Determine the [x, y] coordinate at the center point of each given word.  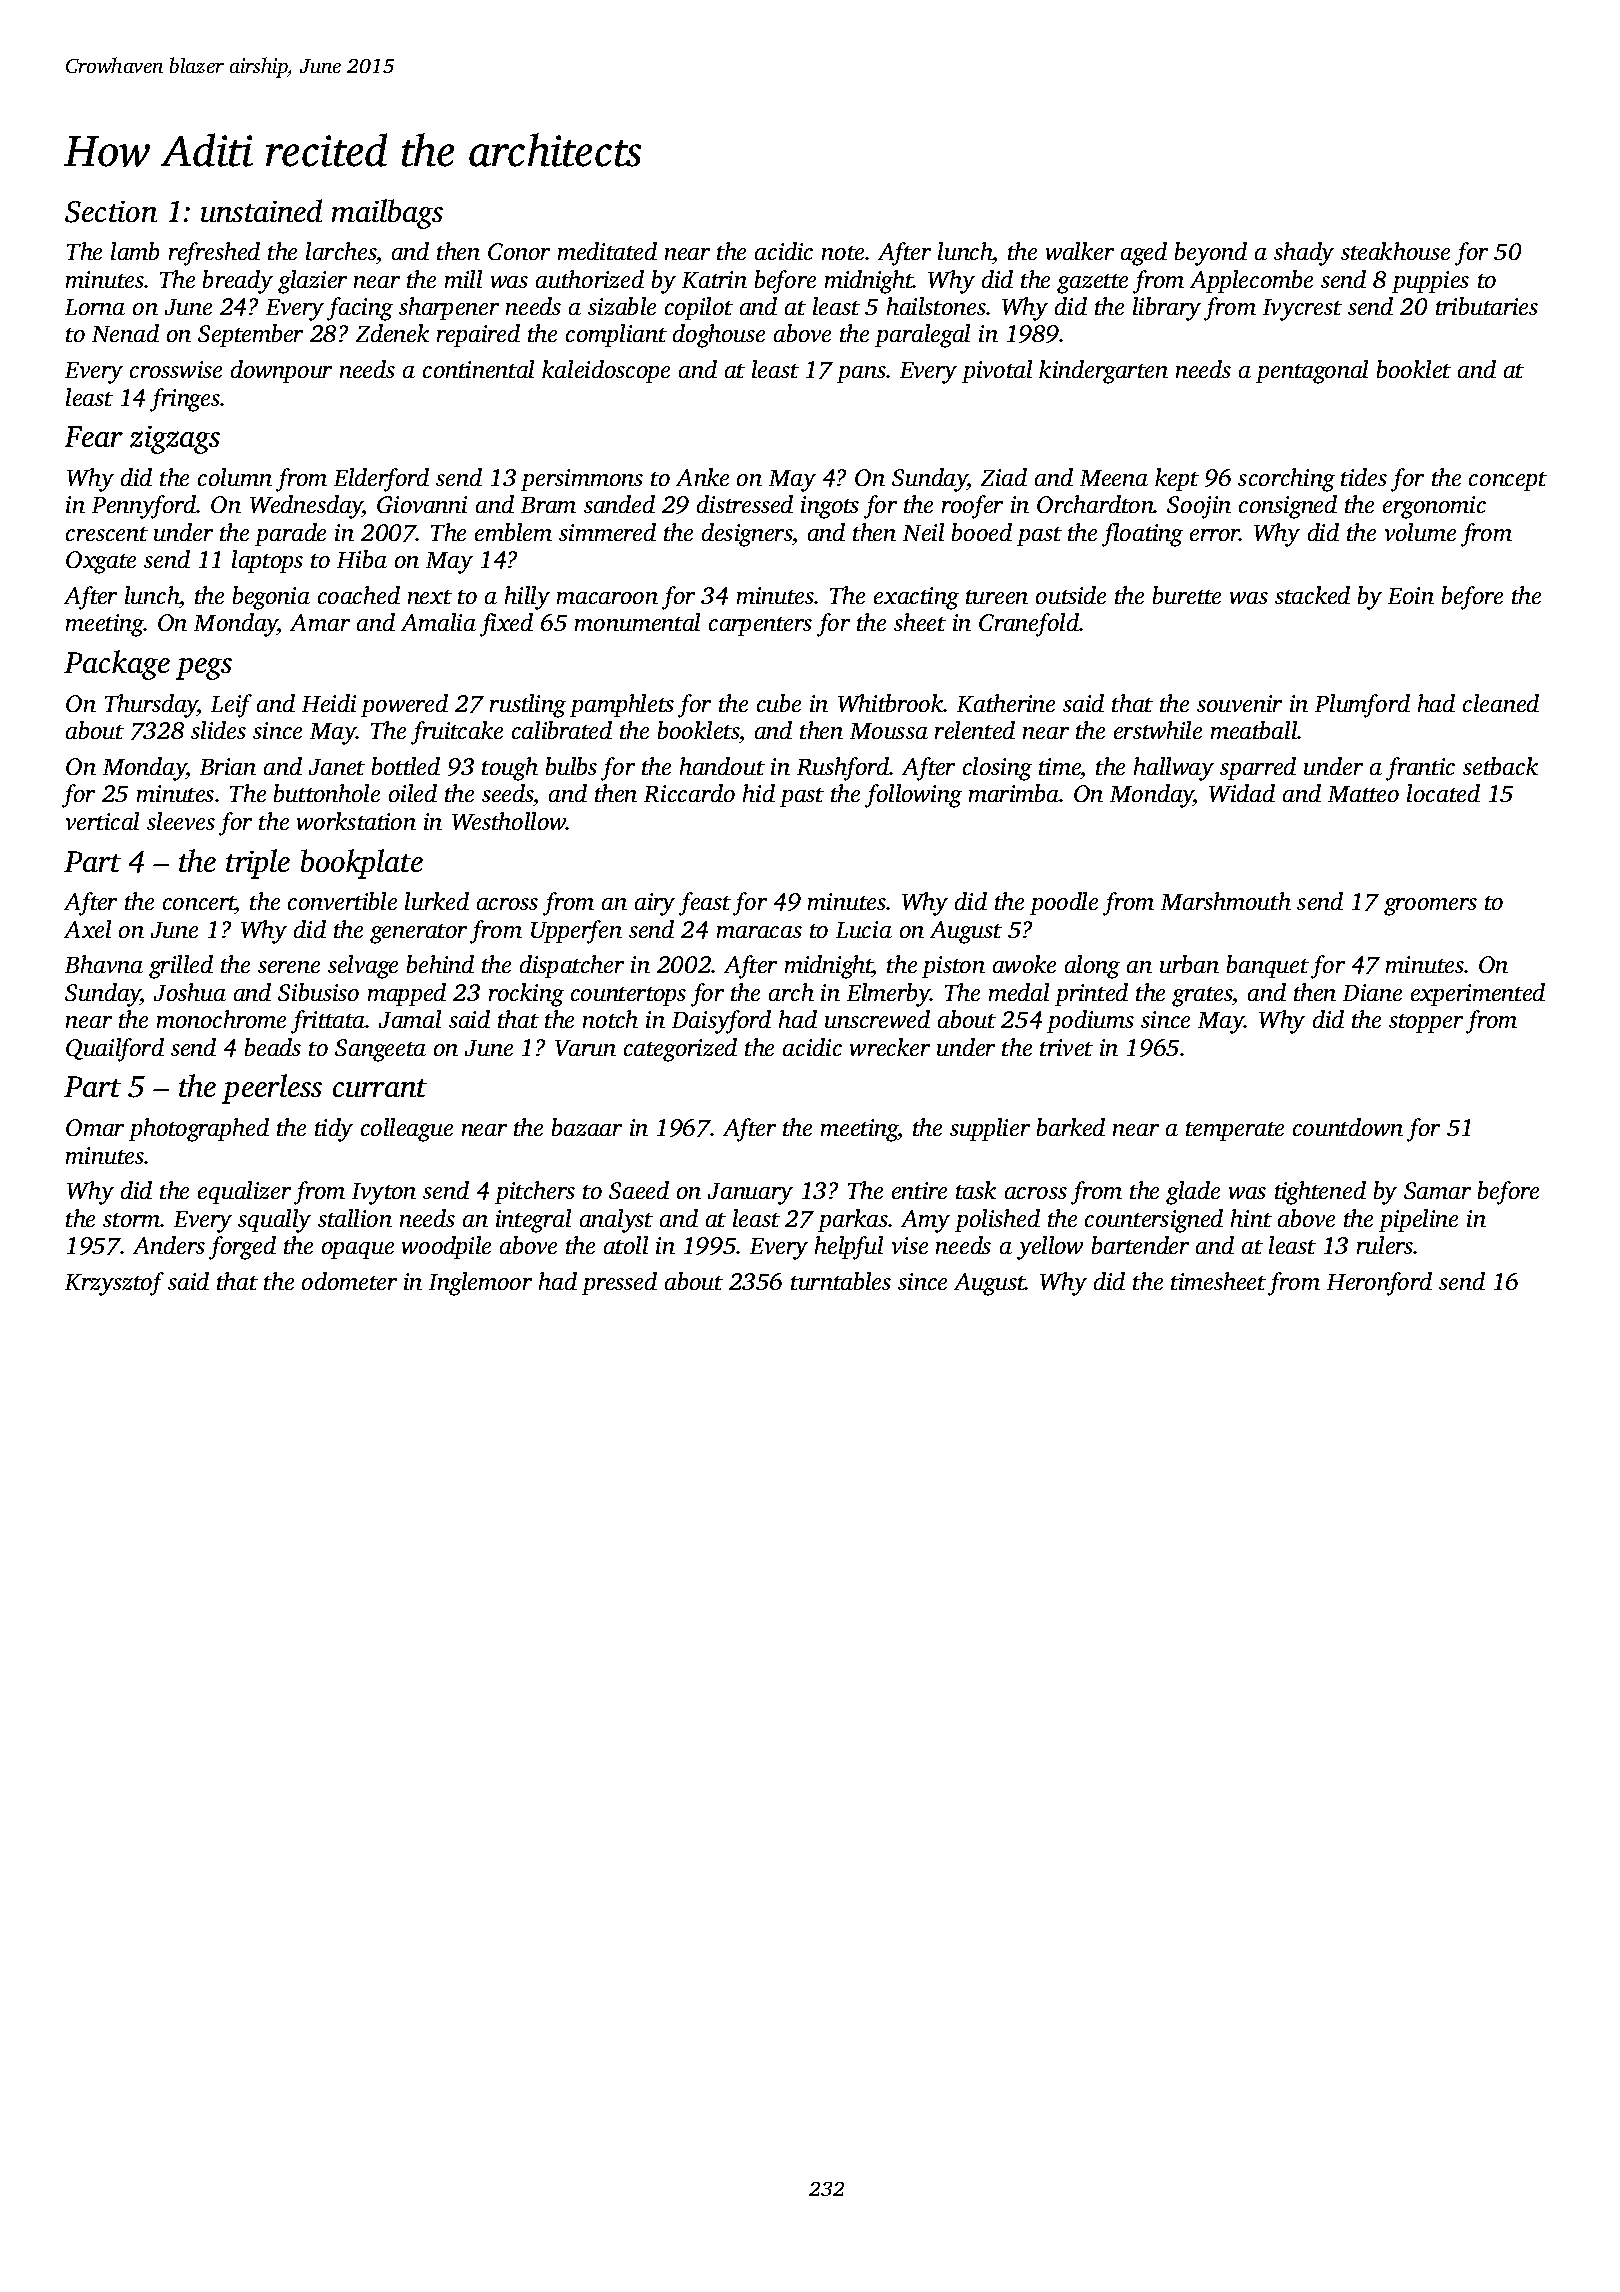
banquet [1268, 966]
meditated [607, 251]
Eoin [1411, 595]
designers [747, 535]
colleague [407, 1130]
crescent [107, 534]
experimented [1478, 994]
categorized [680, 1050]
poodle [1064, 903]
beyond [1211, 254]
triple [258, 864]
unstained [261, 210]
